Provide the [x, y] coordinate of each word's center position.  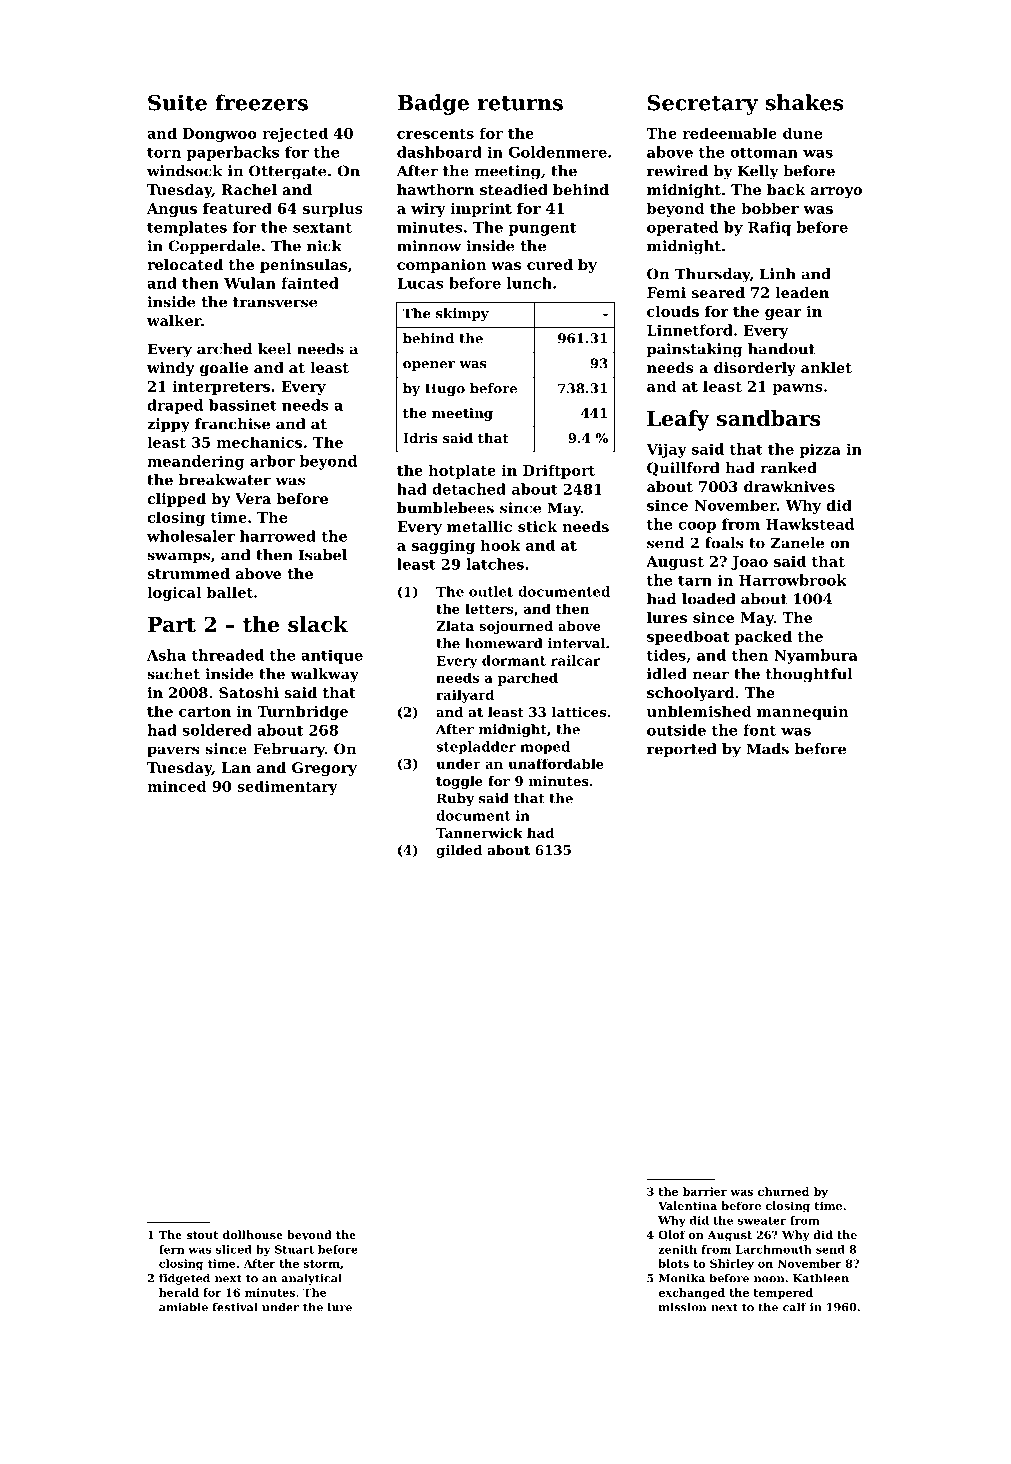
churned [783, 1191]
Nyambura [816, 656]
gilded [459, 851]
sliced [234, 1249]
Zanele [797, 543]
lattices [579, 712]
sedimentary [287, 787]
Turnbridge [302, 712]
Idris [420, 438]
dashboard [439, 152]
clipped [176, 500]
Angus [172, 210]
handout [781, 349]
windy [171, 369]
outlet [491, 591]
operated [682, 228]
